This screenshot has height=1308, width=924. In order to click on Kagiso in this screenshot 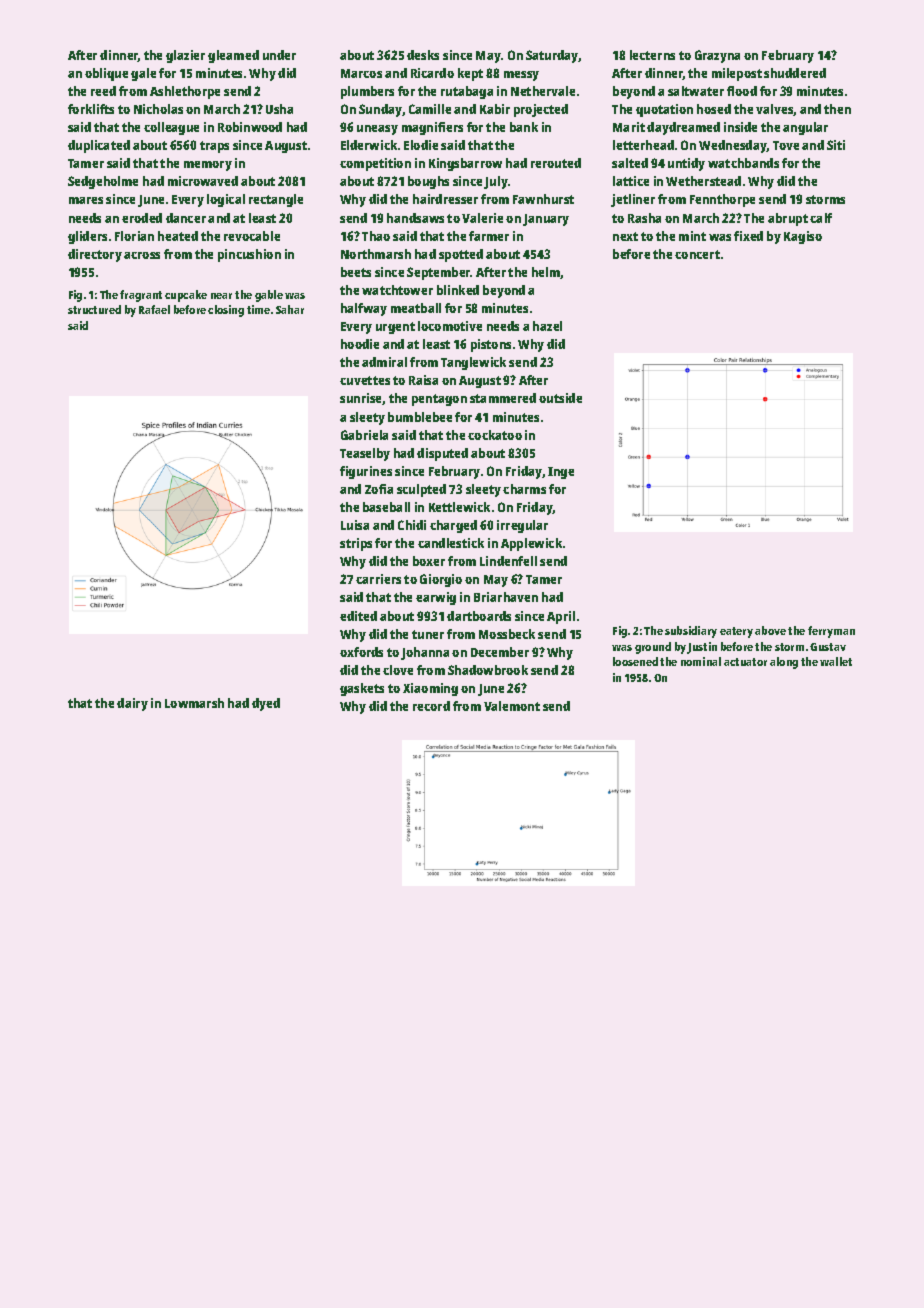, I will do `click(803, 237)`.
